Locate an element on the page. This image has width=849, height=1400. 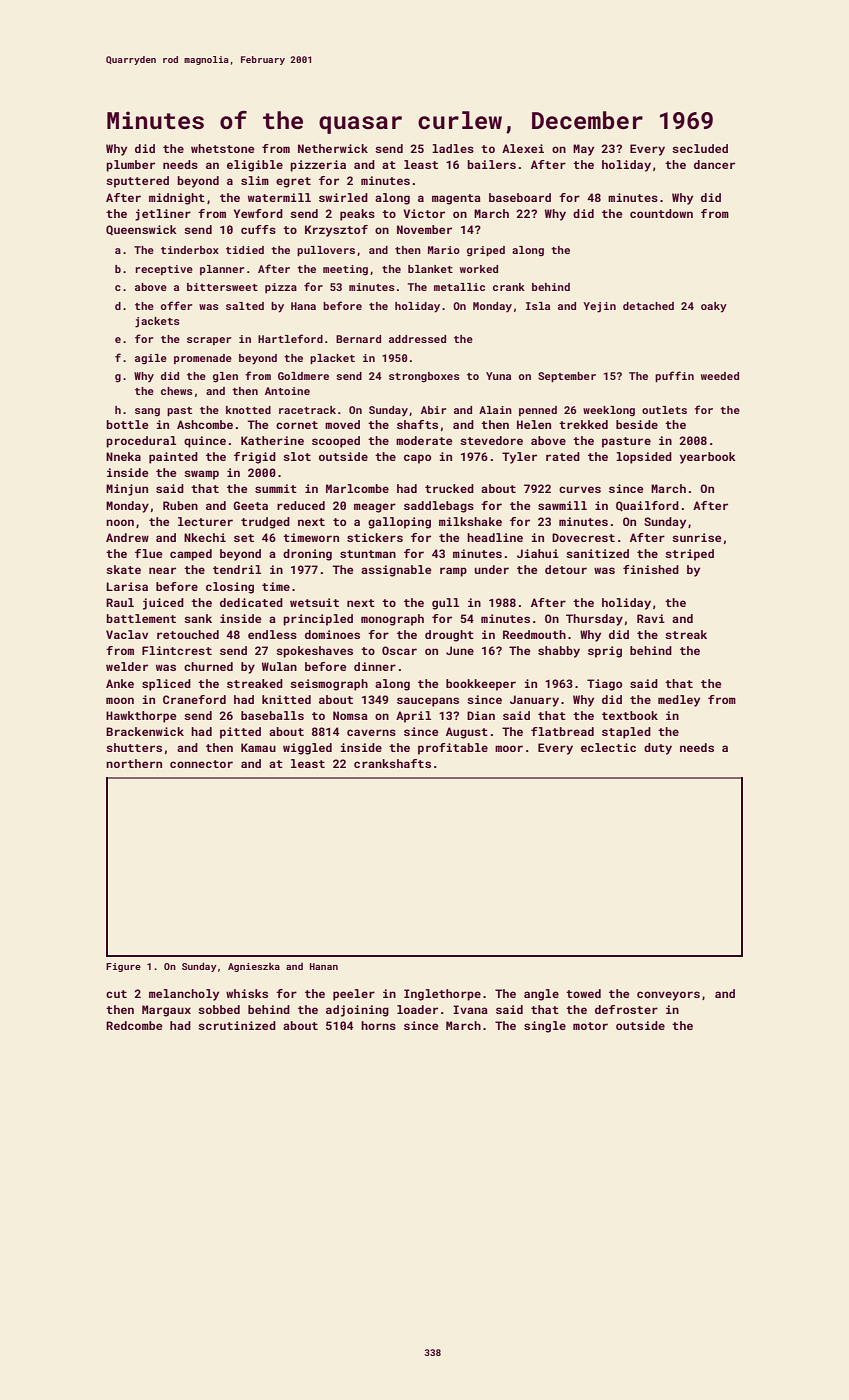
bookkeeper is located at coordinates (481, 685).
